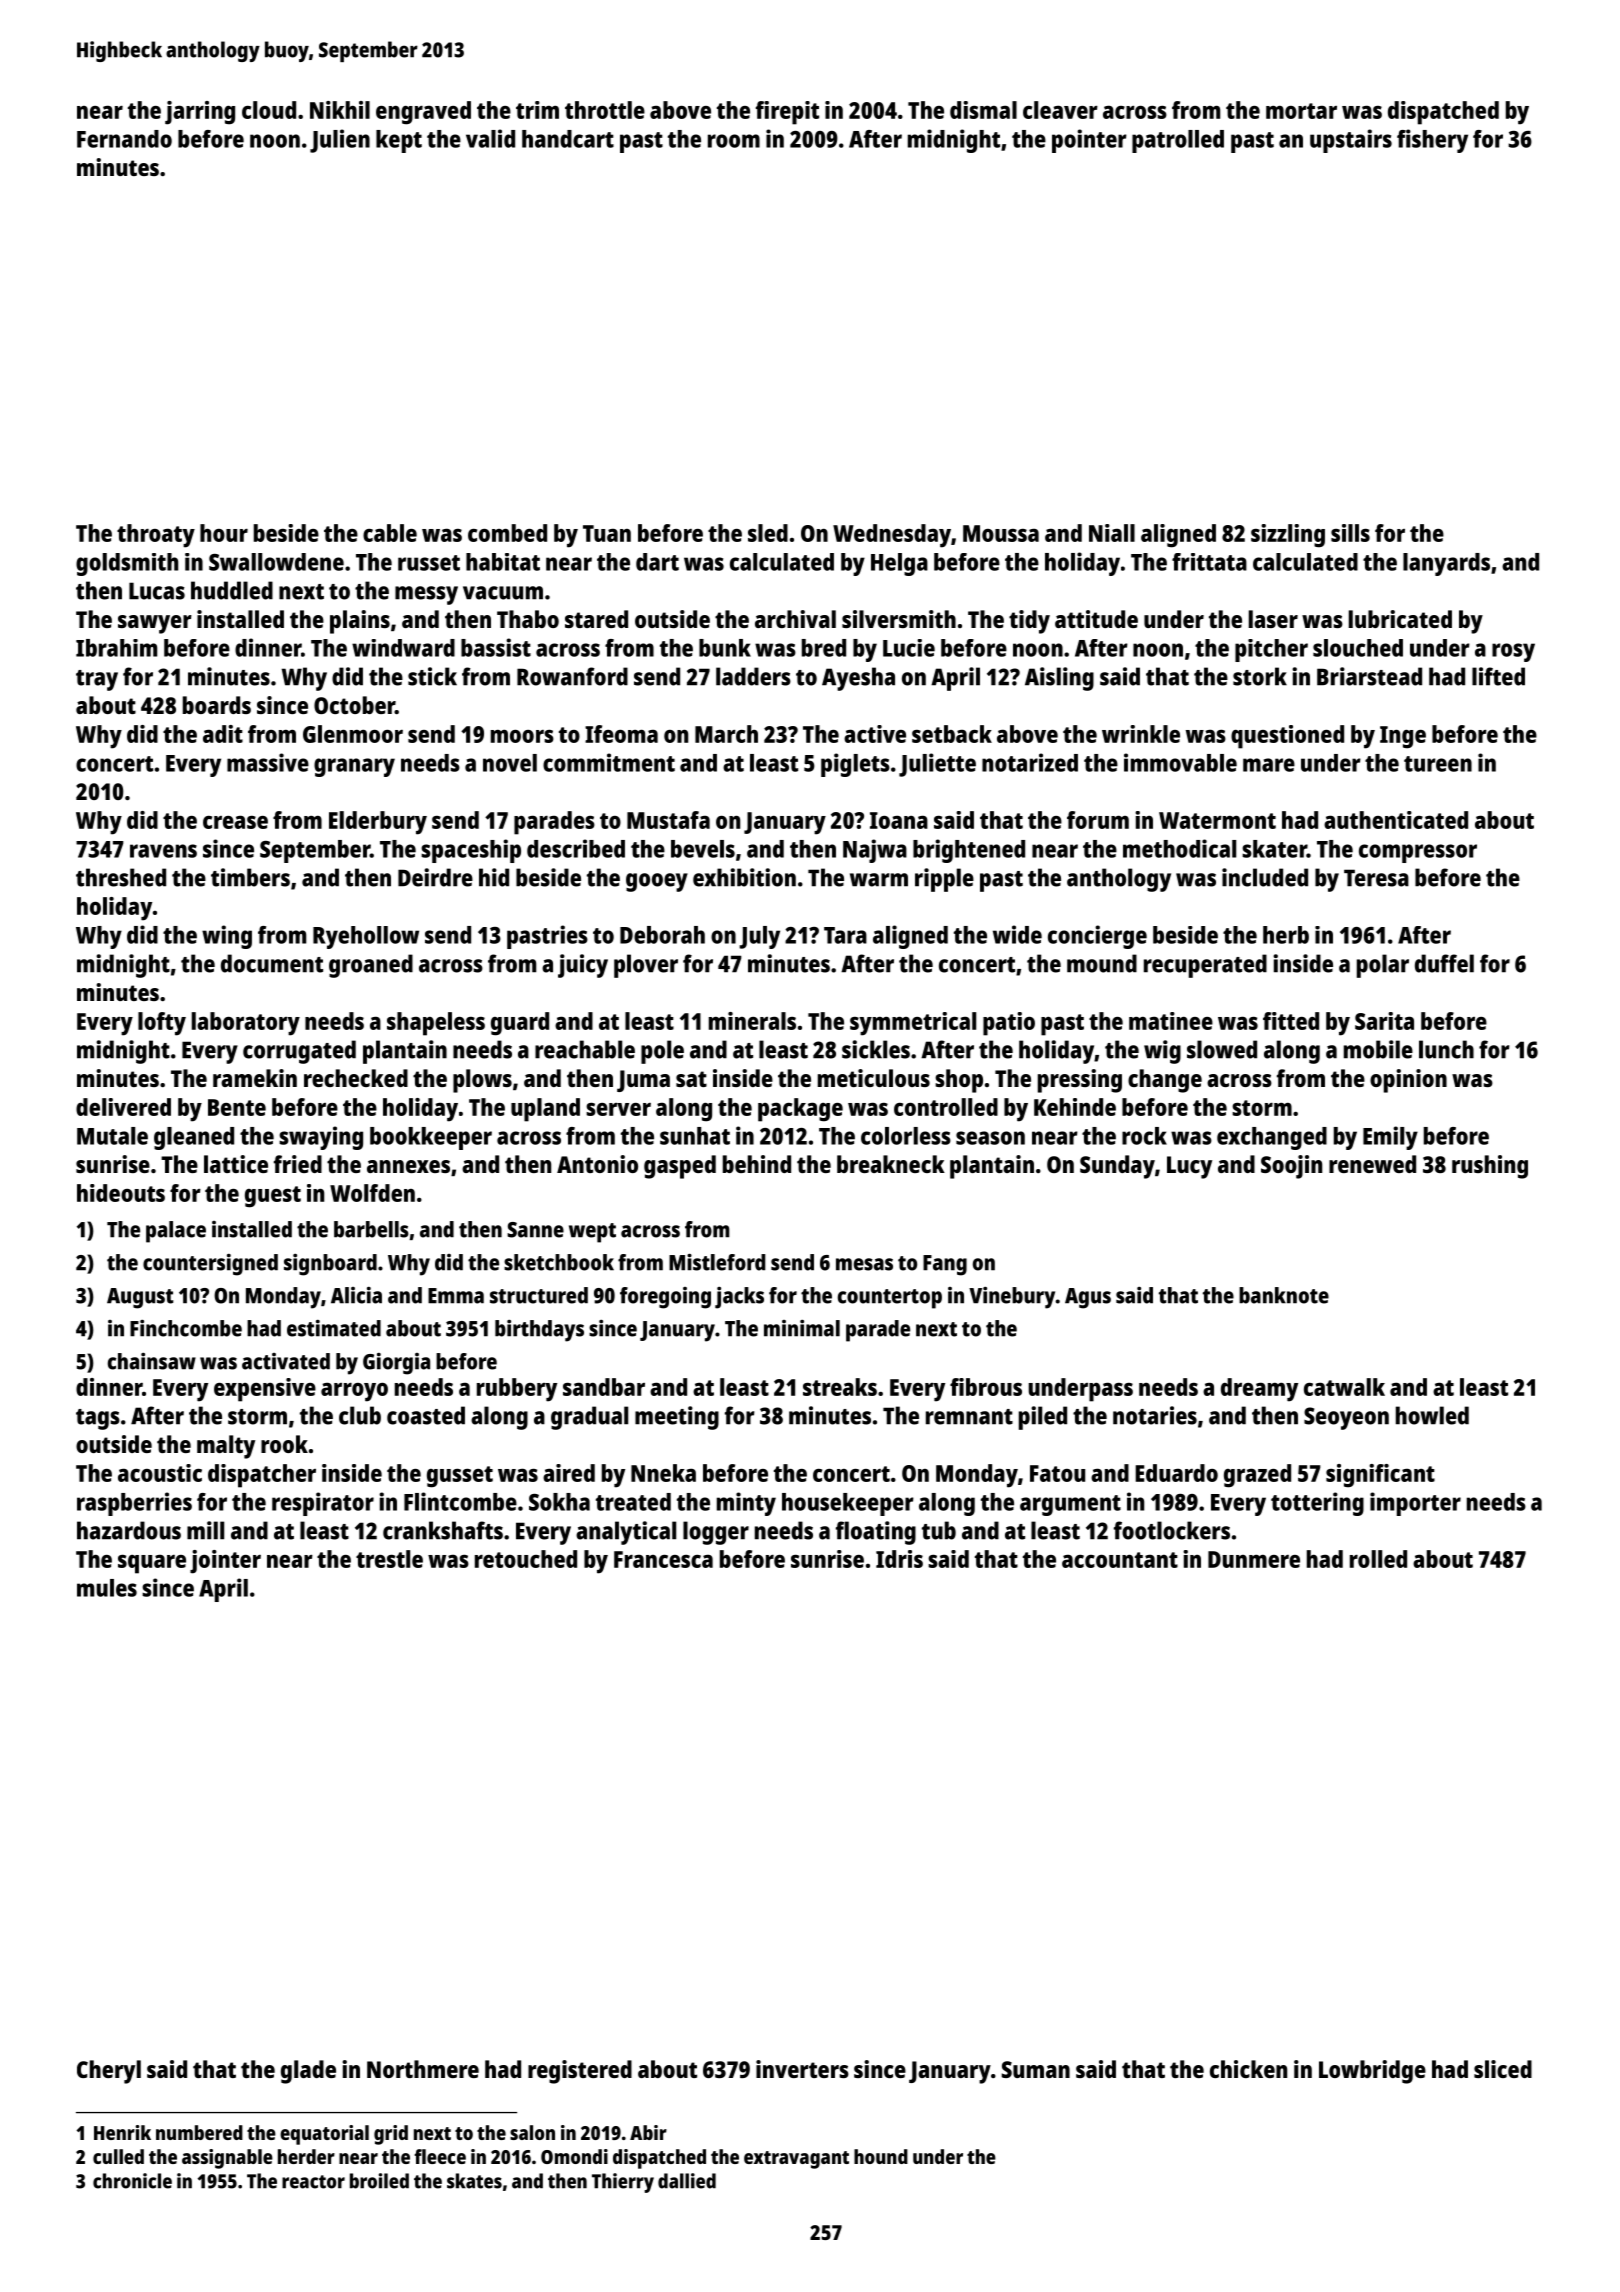 The width and height of the page is (1620, 2292). I want to click on Northmere, so click(423, 2069).
